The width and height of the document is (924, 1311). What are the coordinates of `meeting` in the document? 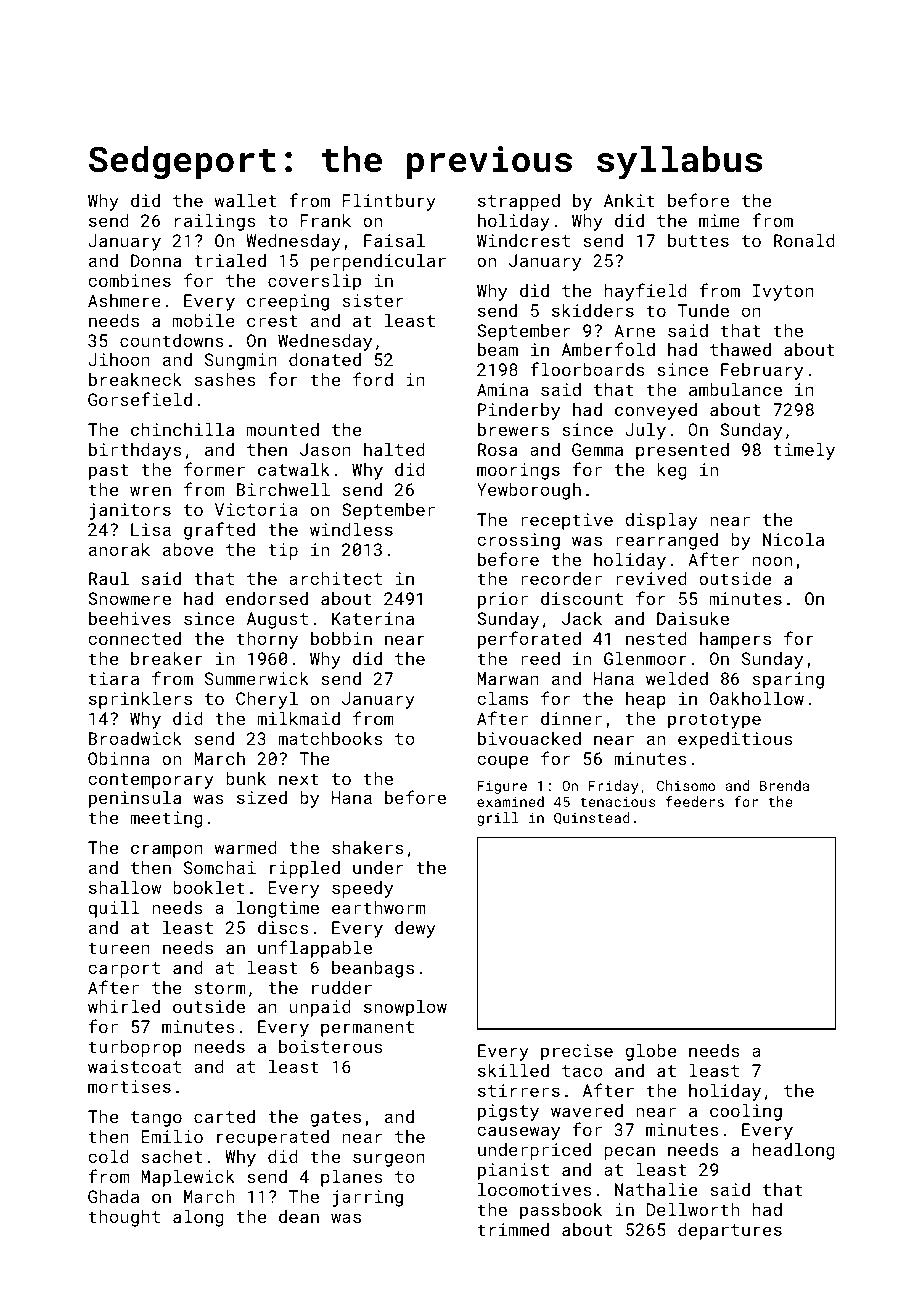 It's located at (166, 819).
